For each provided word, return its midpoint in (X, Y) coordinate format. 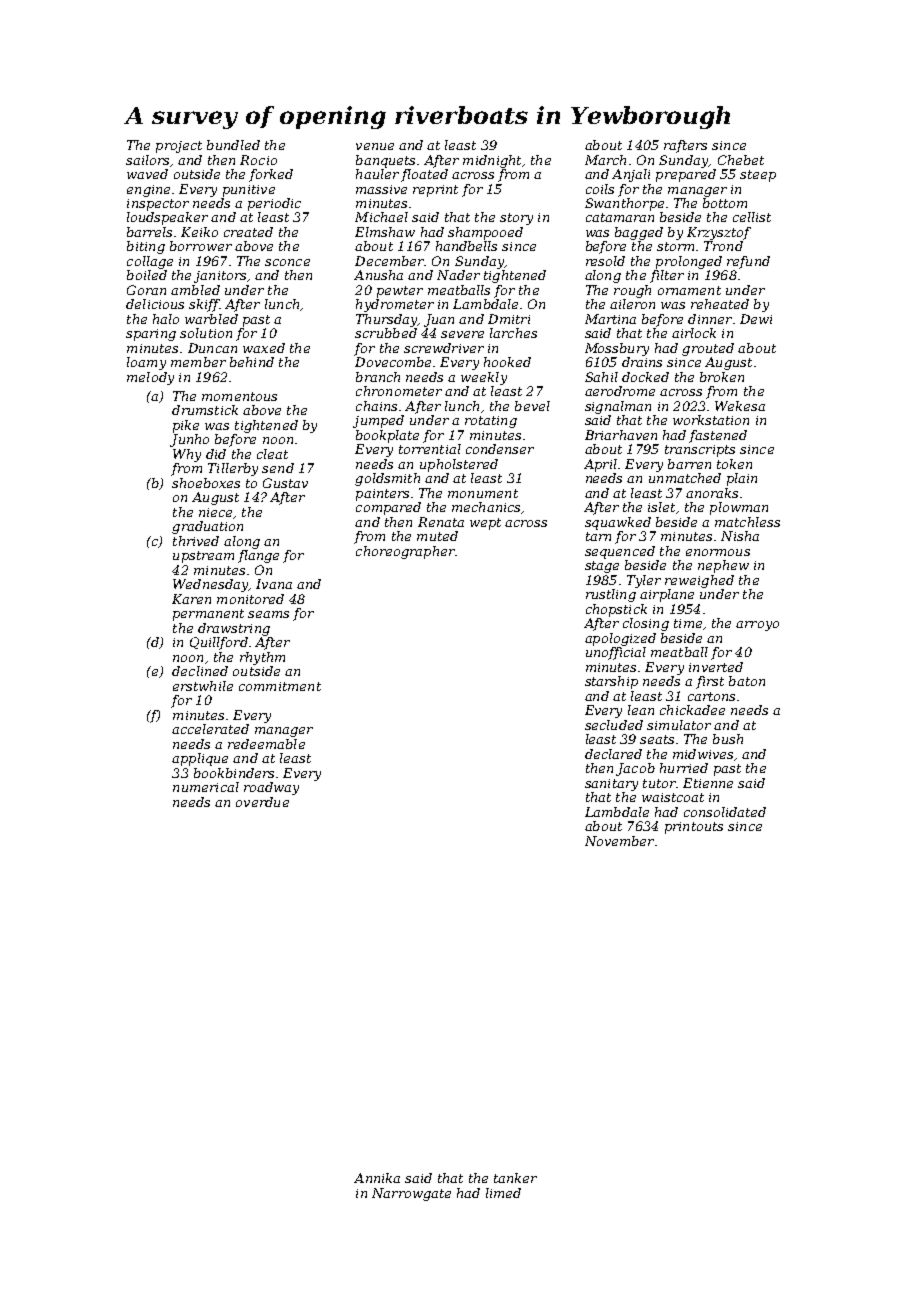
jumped (378, 421)
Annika (377, 1178)
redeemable (266, 744)
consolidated (725, 812)
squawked (618, 523)
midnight (492, 161)
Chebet (741, 160)
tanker (515, 1178)
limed (503, 1193)
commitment (280, 686)
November (619, 841)
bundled (233, 145)
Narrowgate (411, 1194)
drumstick (205, 410)
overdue (262, 802)
